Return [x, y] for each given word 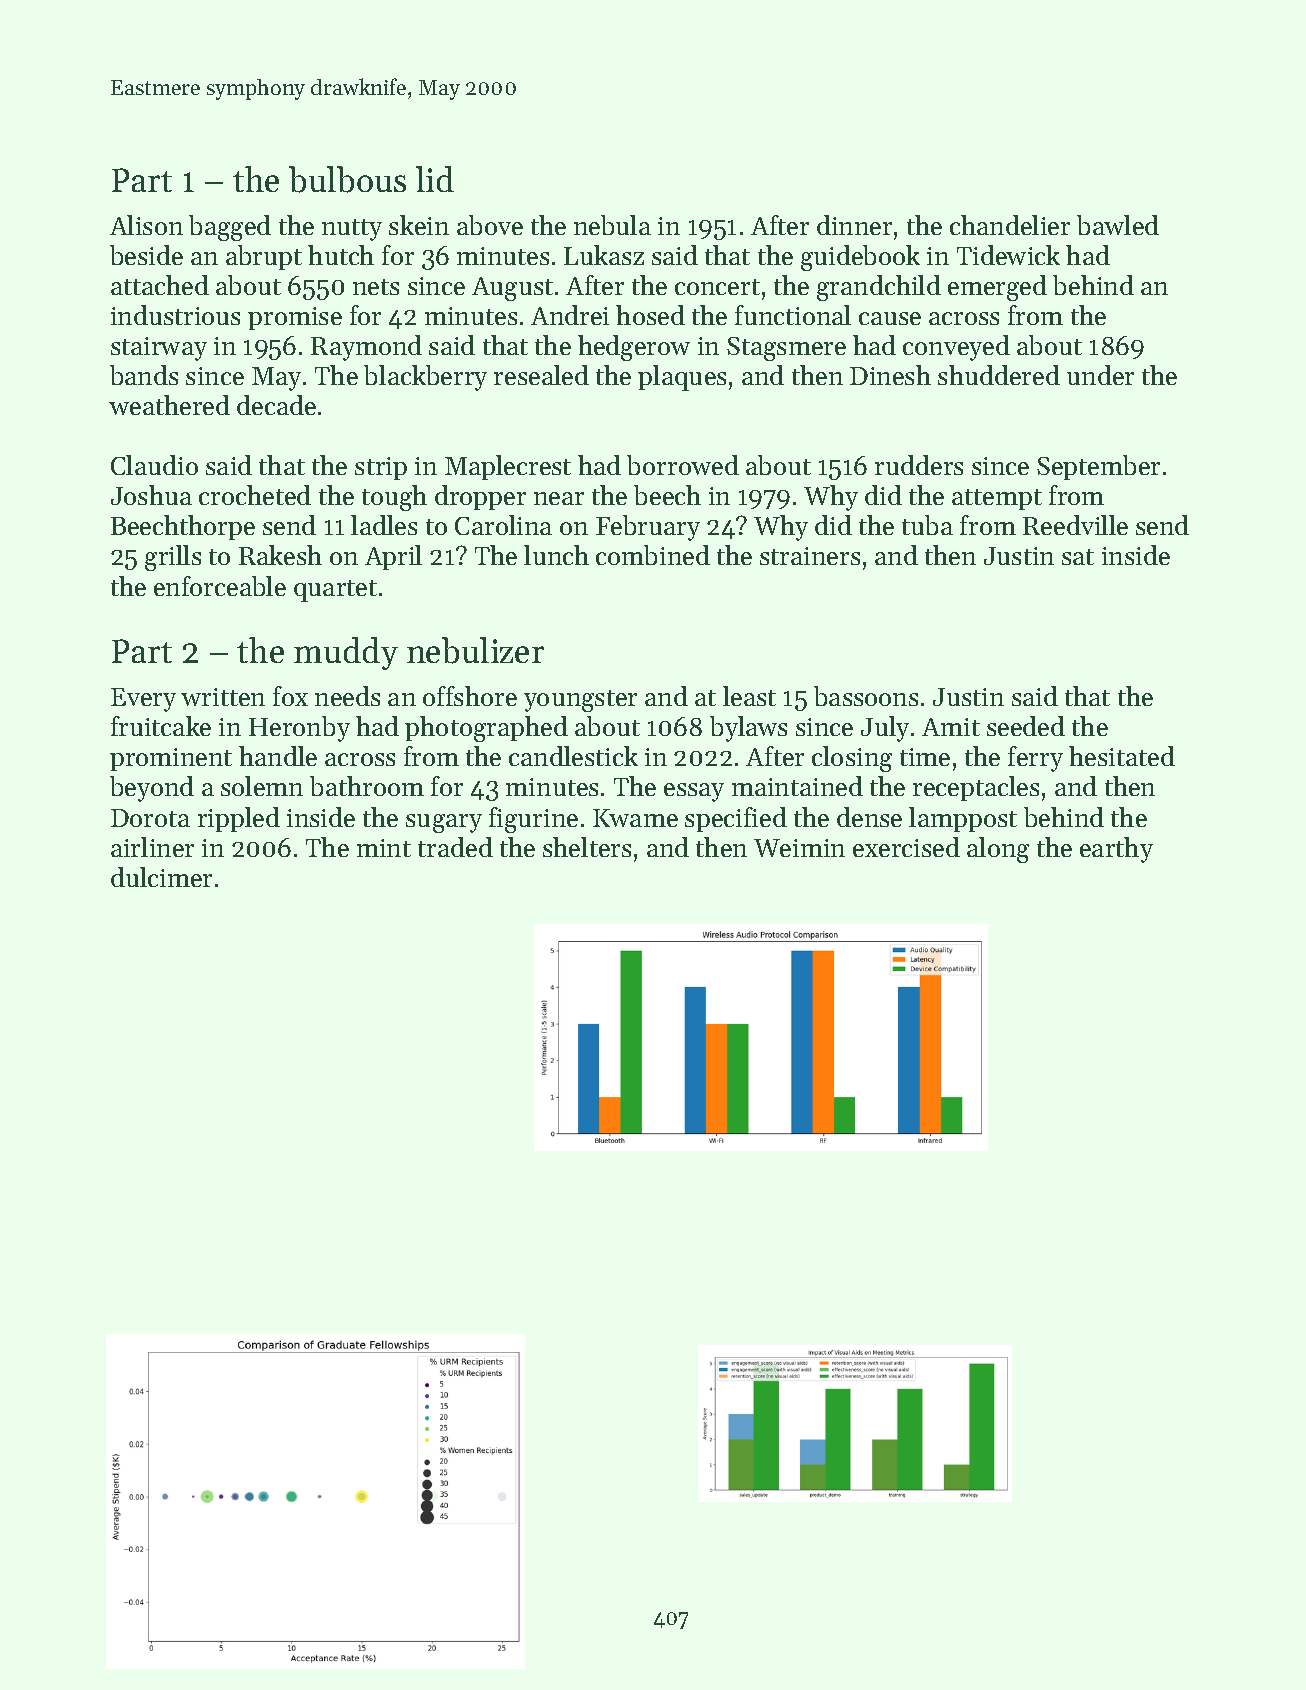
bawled [1118, 225]
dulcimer [161, 877]
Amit [951, 727]
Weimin [799, 848]
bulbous [347, 179]
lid [435, 179]
